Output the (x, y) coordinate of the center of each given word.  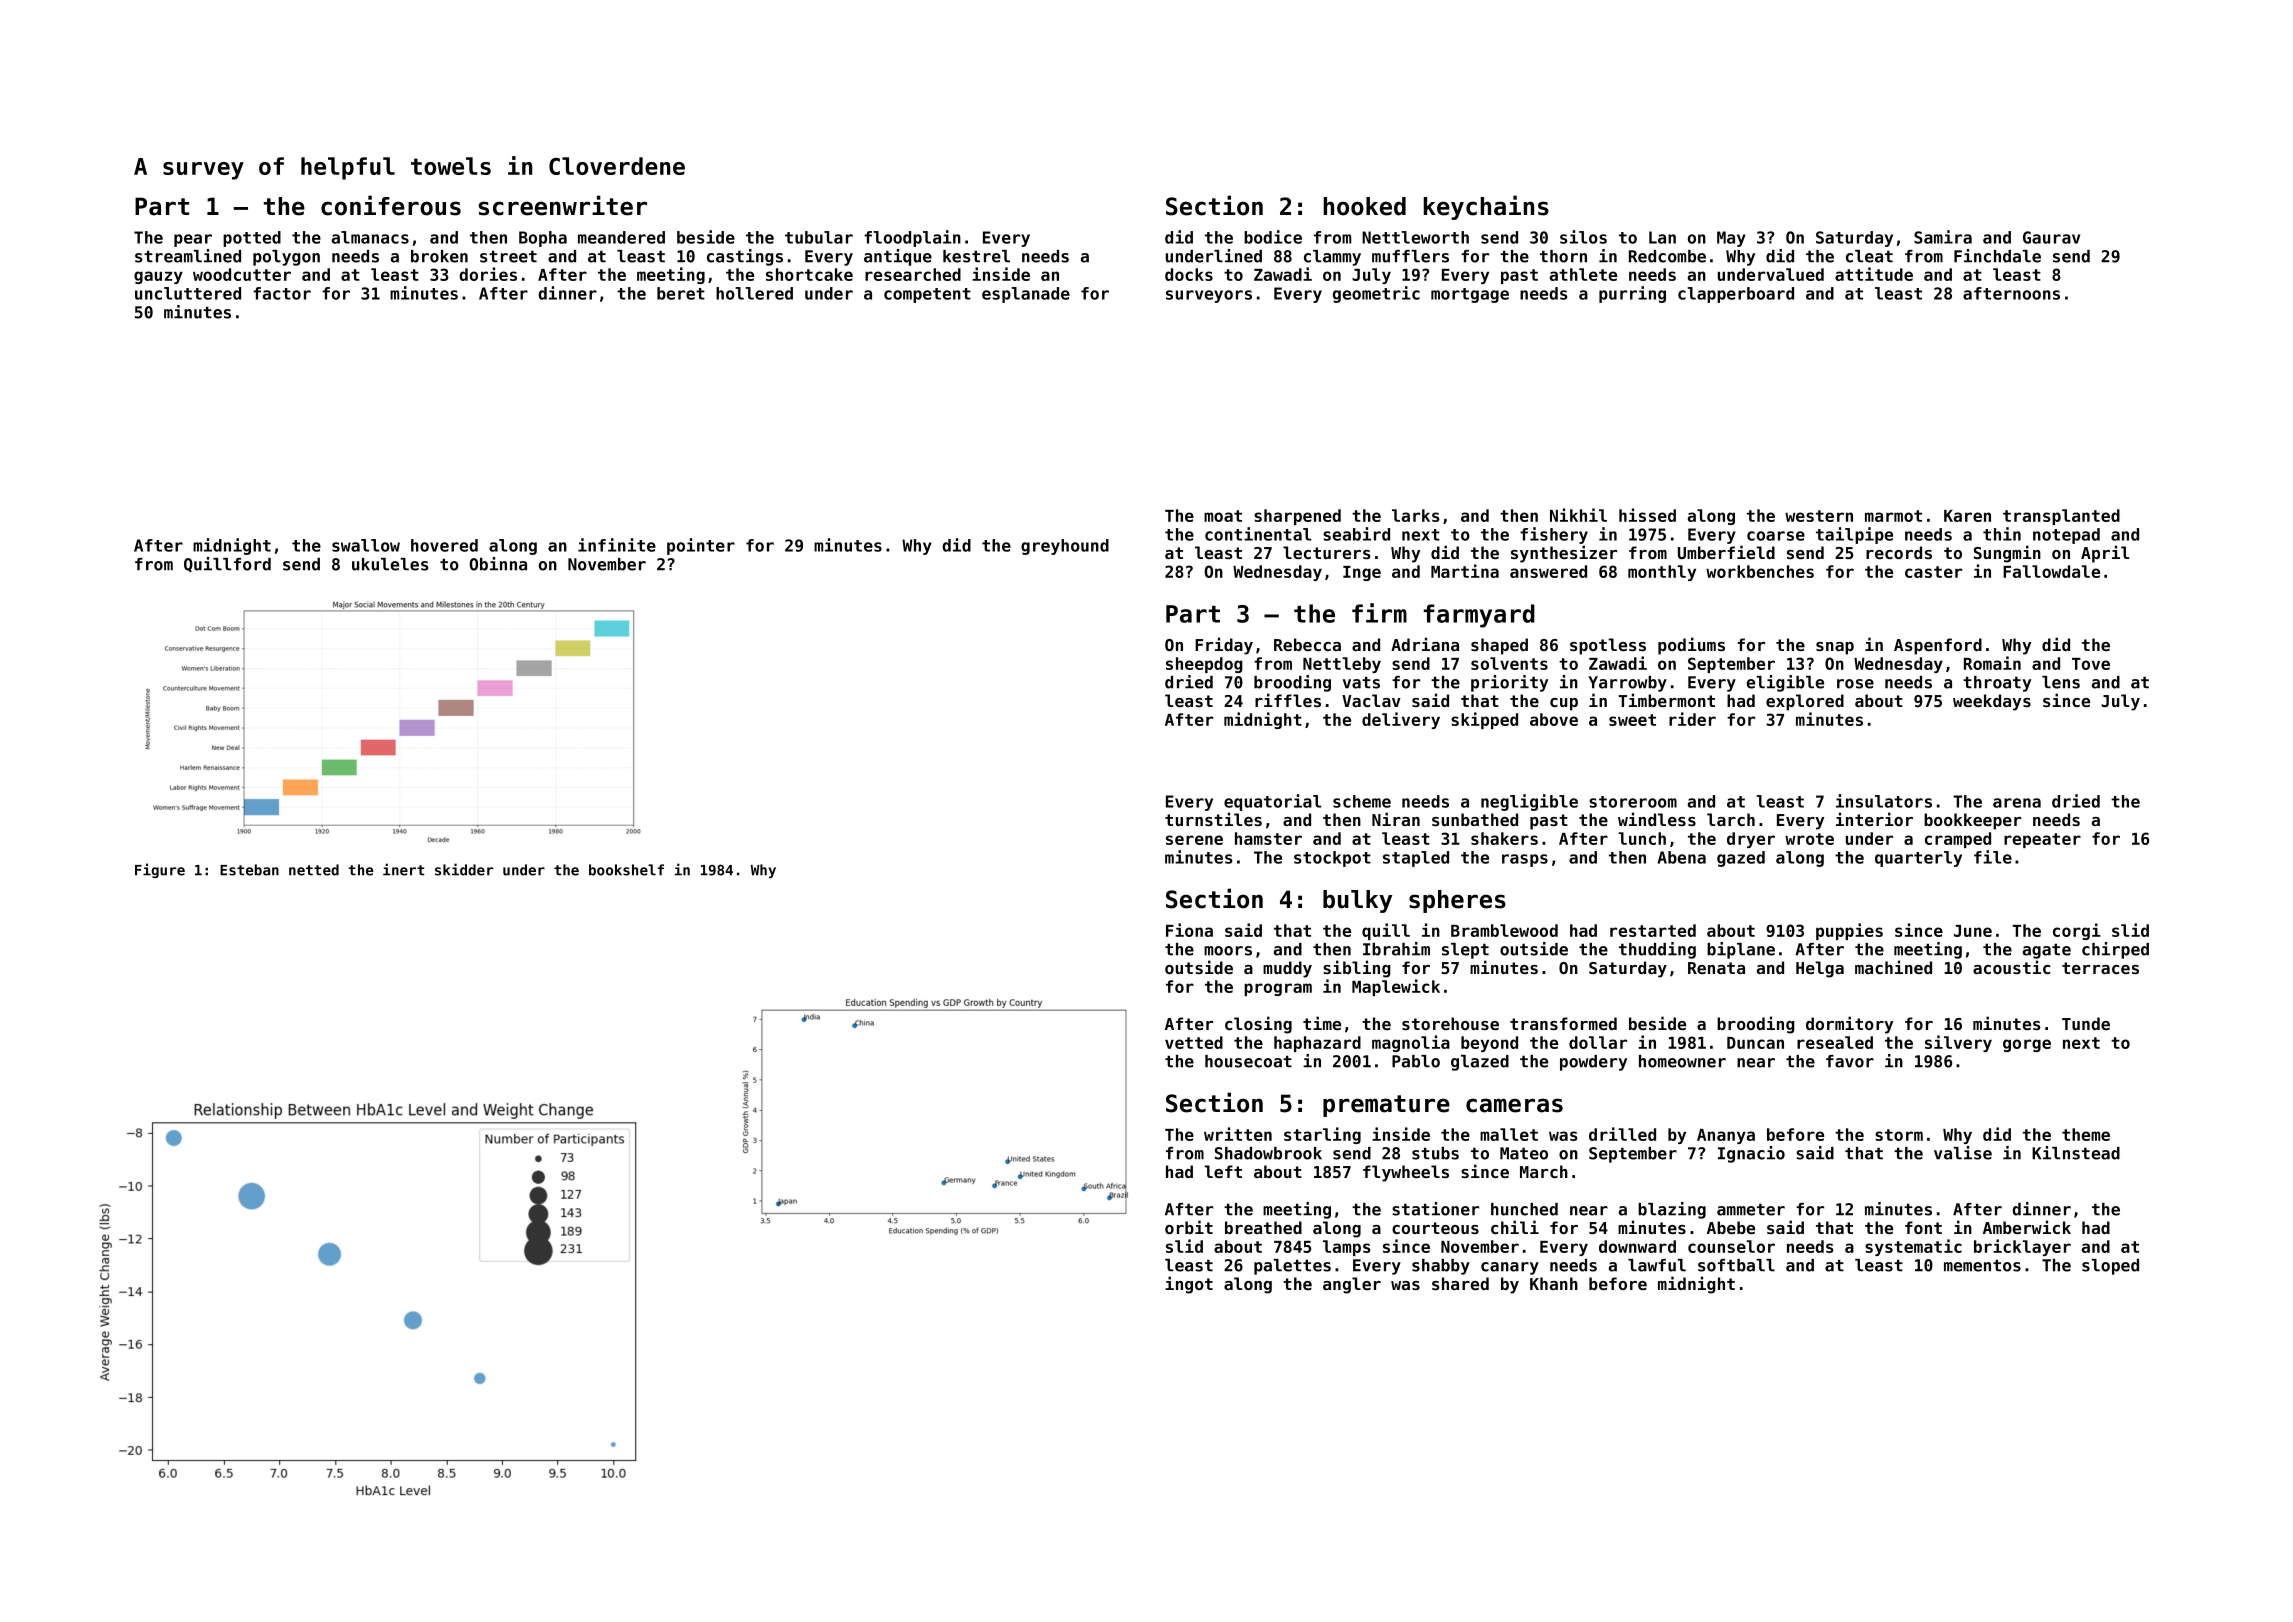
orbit (1189, 1227)
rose (1855, 684)
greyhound (1065, 547)
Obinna (498, 564)
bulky (1357, 901)
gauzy (158, 277)
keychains (1486, 207)
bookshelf (626, 870)
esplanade (1026, 295)
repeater (2042, 840)
